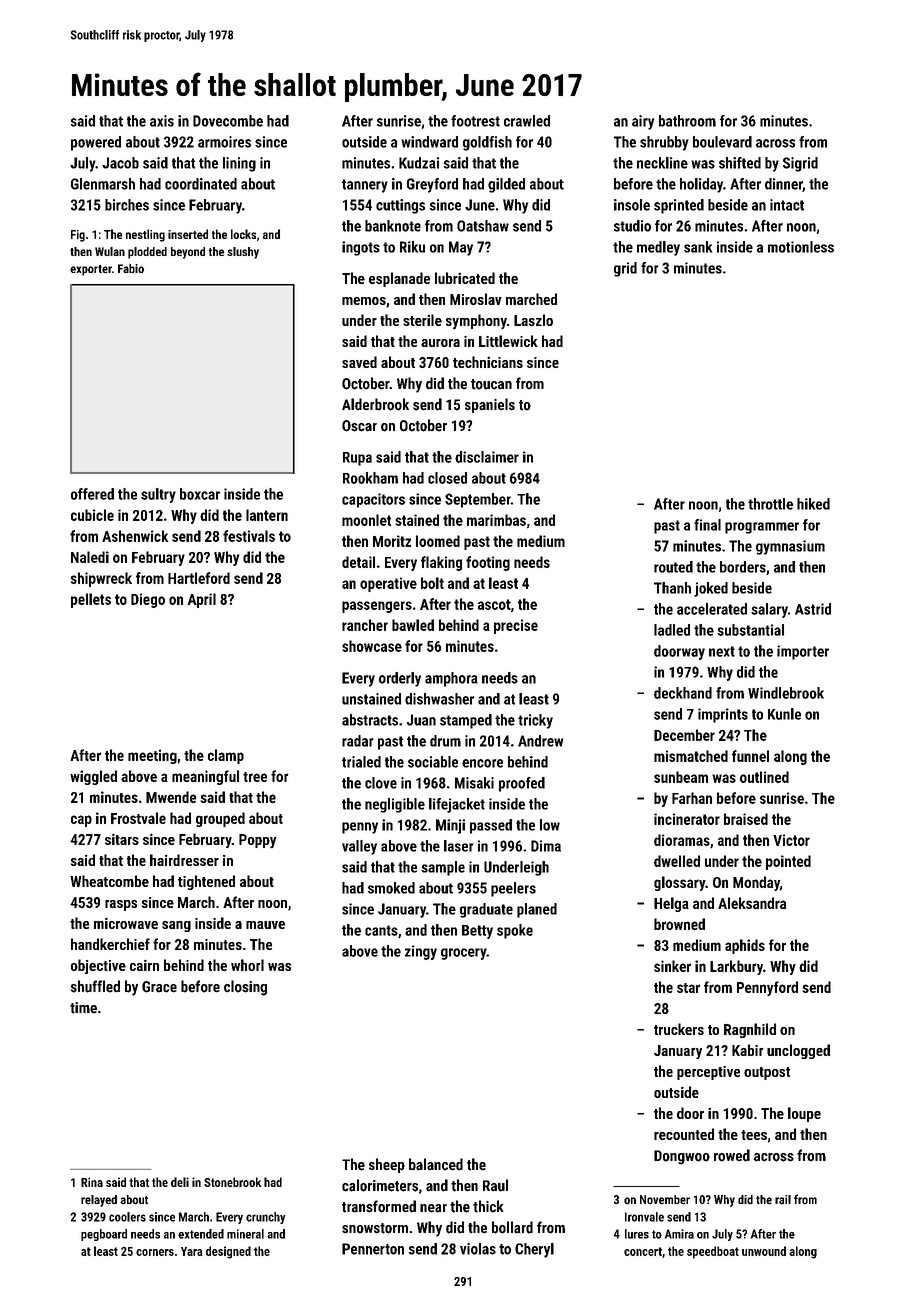  Describe the element at coordinates (487, 457) in the screenshot. I see `disclaimer` at that location.
